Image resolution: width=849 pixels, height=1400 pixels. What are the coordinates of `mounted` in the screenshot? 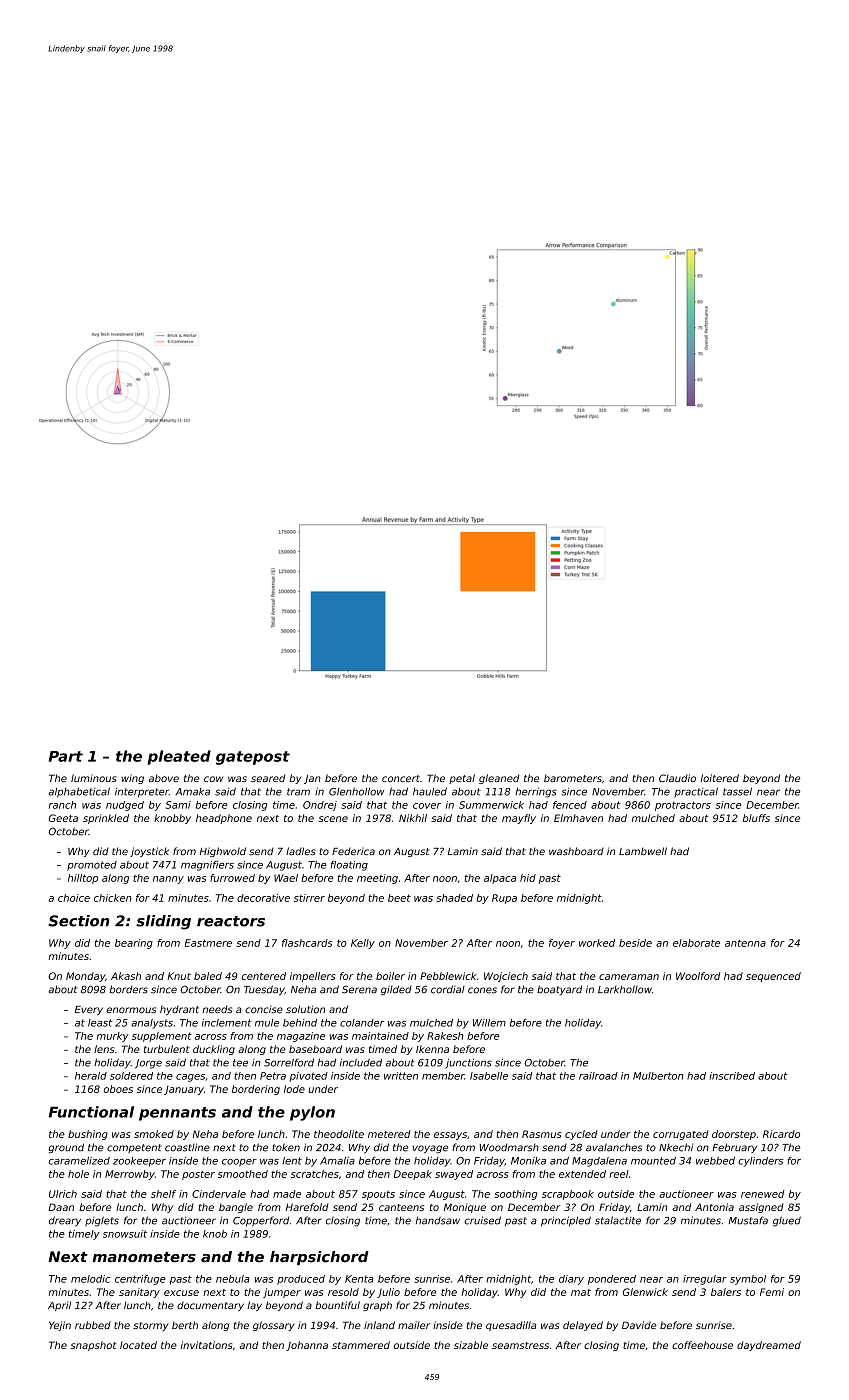 It's located at (653, 1161).
